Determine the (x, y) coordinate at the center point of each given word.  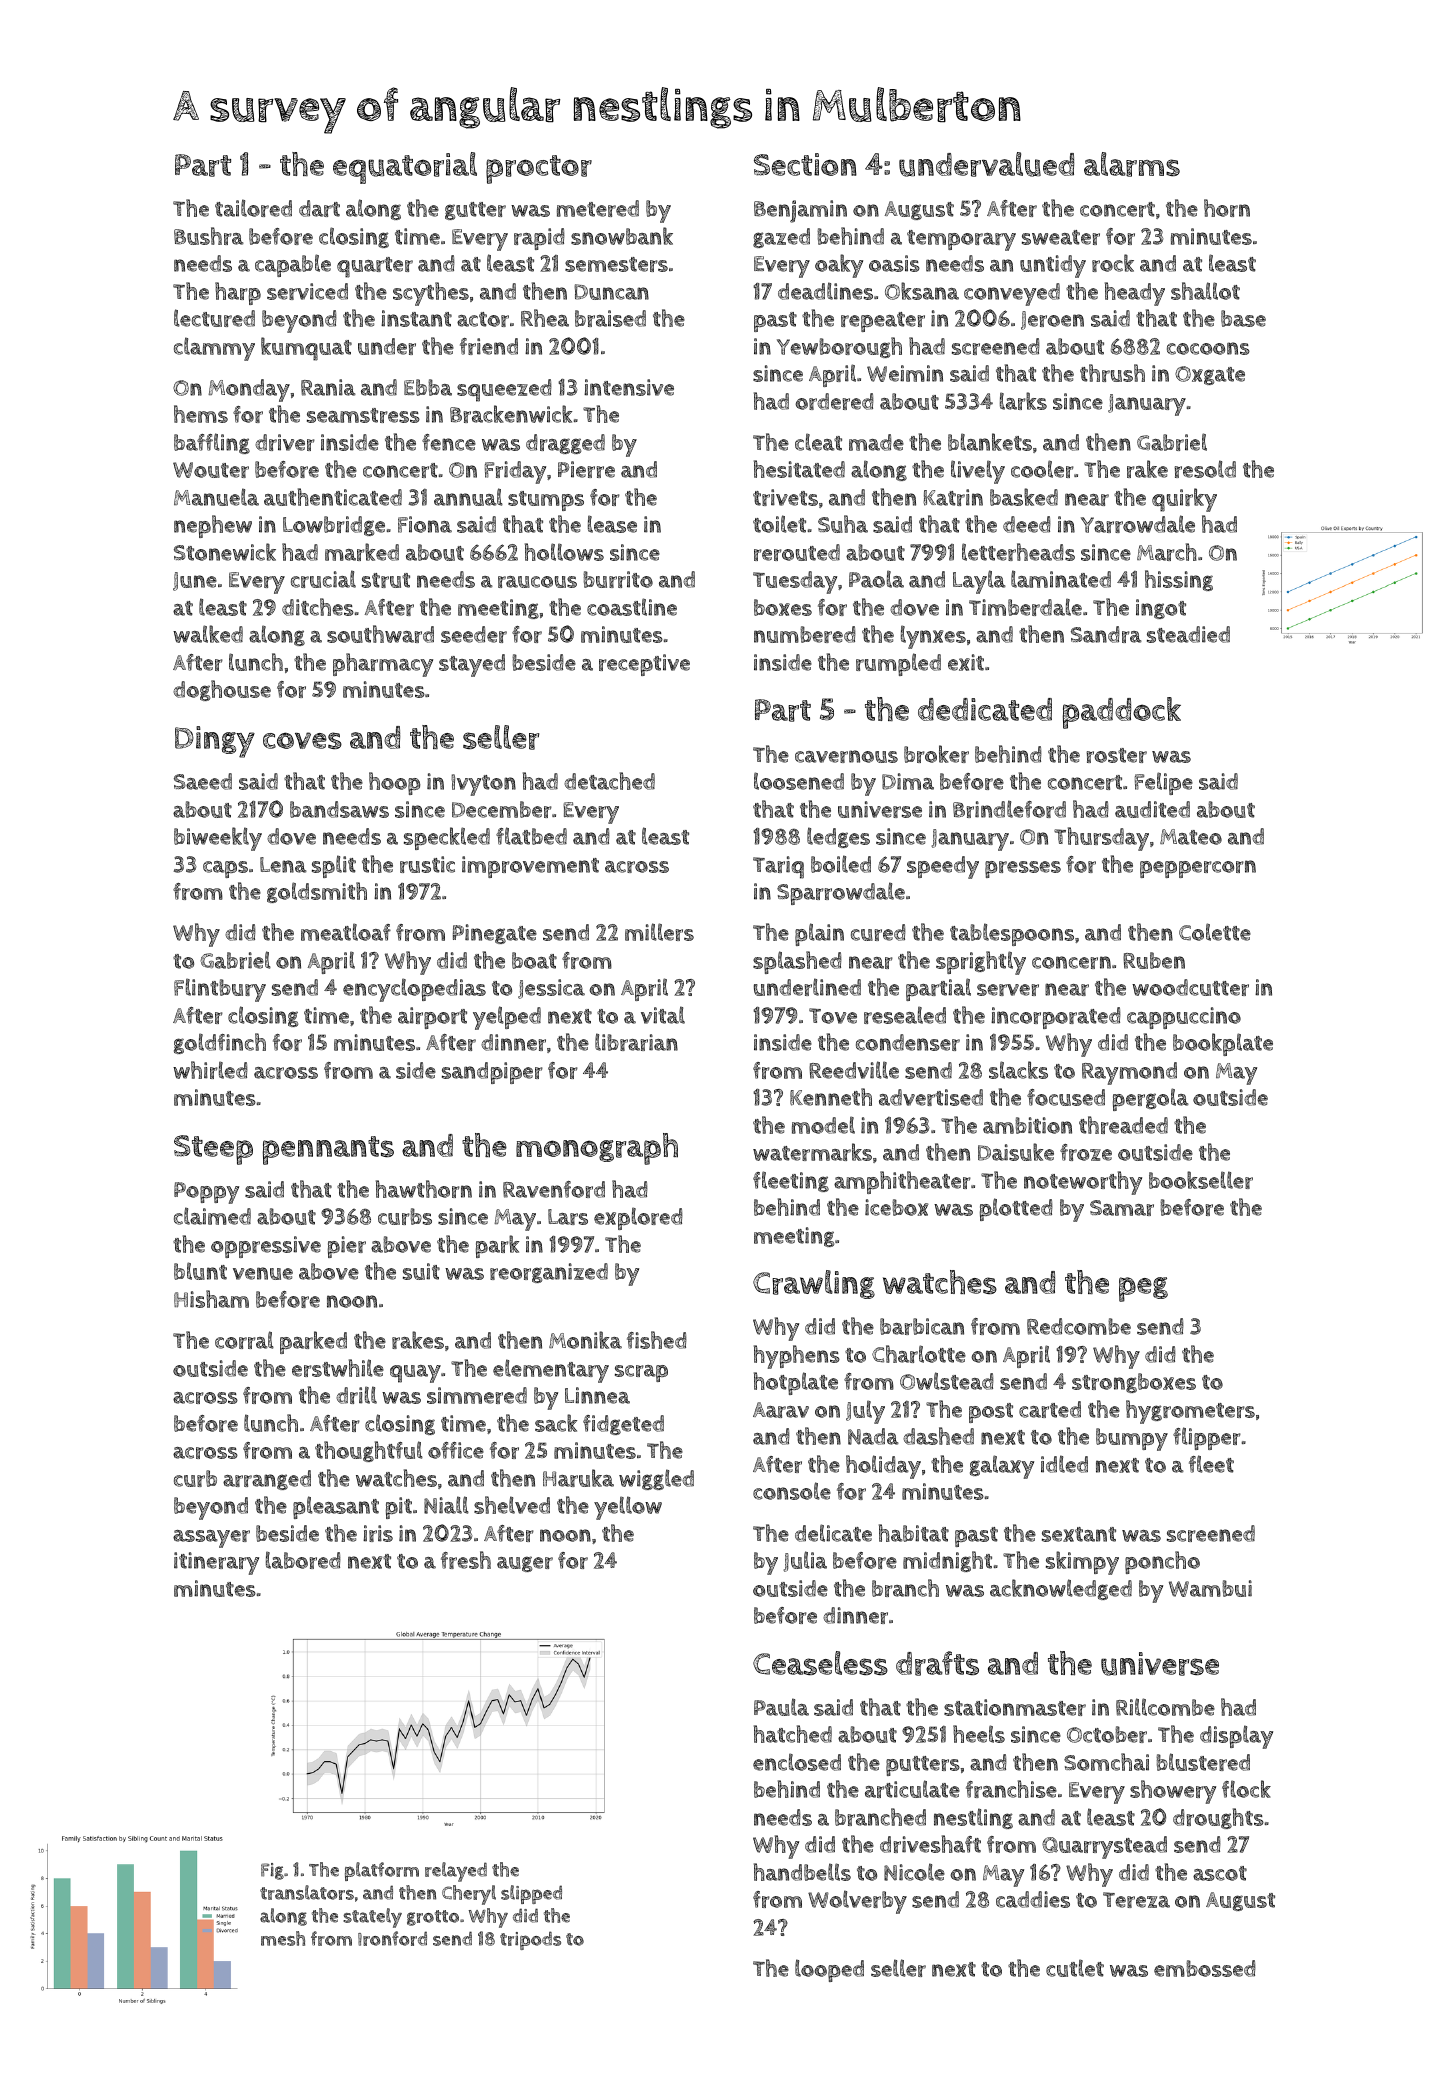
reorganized (549, 1273)
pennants (328, 1150)
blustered (1203, 1762)
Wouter (211, 470)
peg (1143, 1289)
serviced (307, 291)
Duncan (611, 292)
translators (307, 1892)
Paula (781, 1707)
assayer (211, 1539)
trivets (785, 497)
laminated (1061, 579)
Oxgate (1210, 375)
